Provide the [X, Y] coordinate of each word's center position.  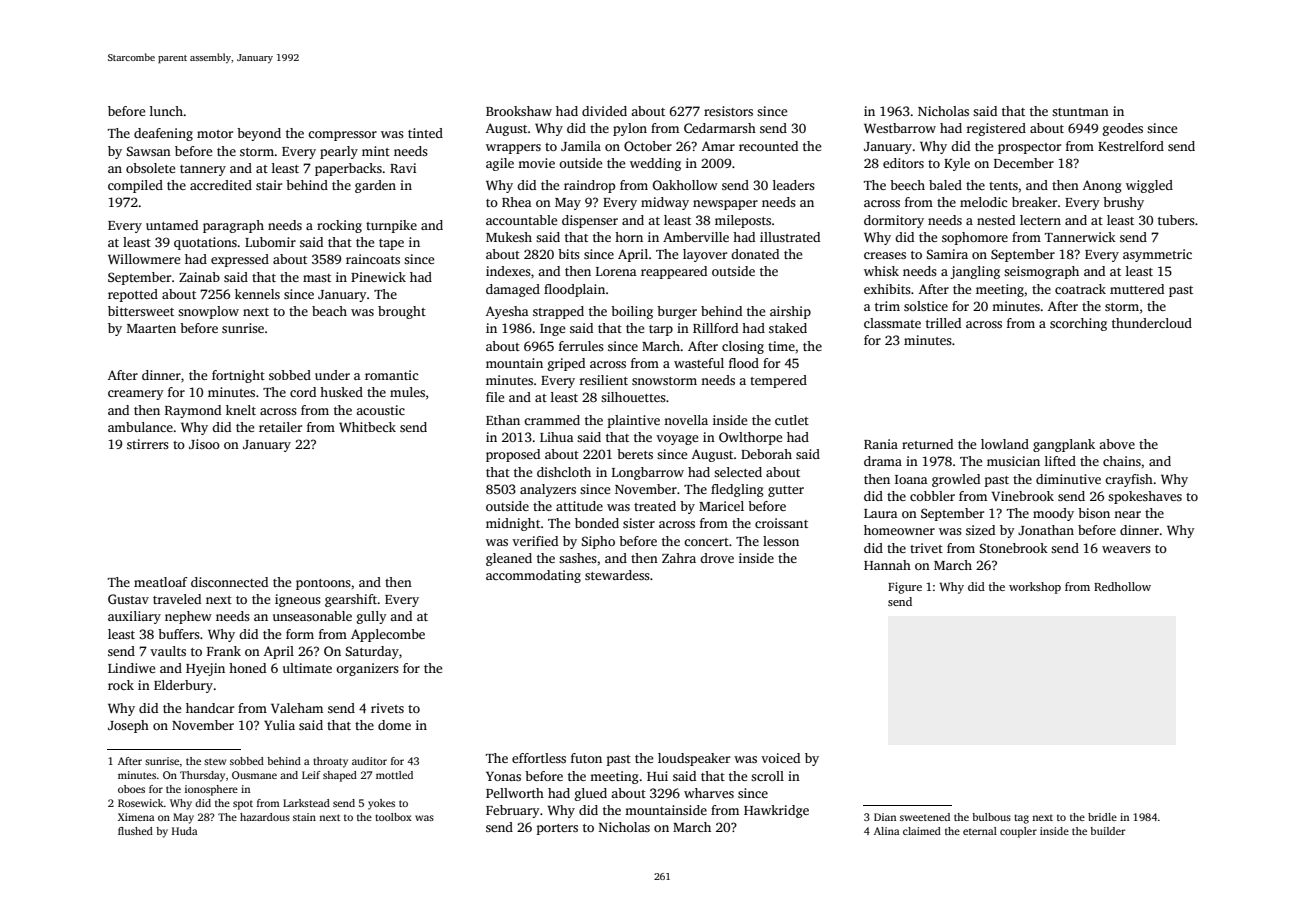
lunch [166, 111]
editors [903, 163]
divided [604, 111]
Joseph [128, 726]
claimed [922, 831]
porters [557, 829]
